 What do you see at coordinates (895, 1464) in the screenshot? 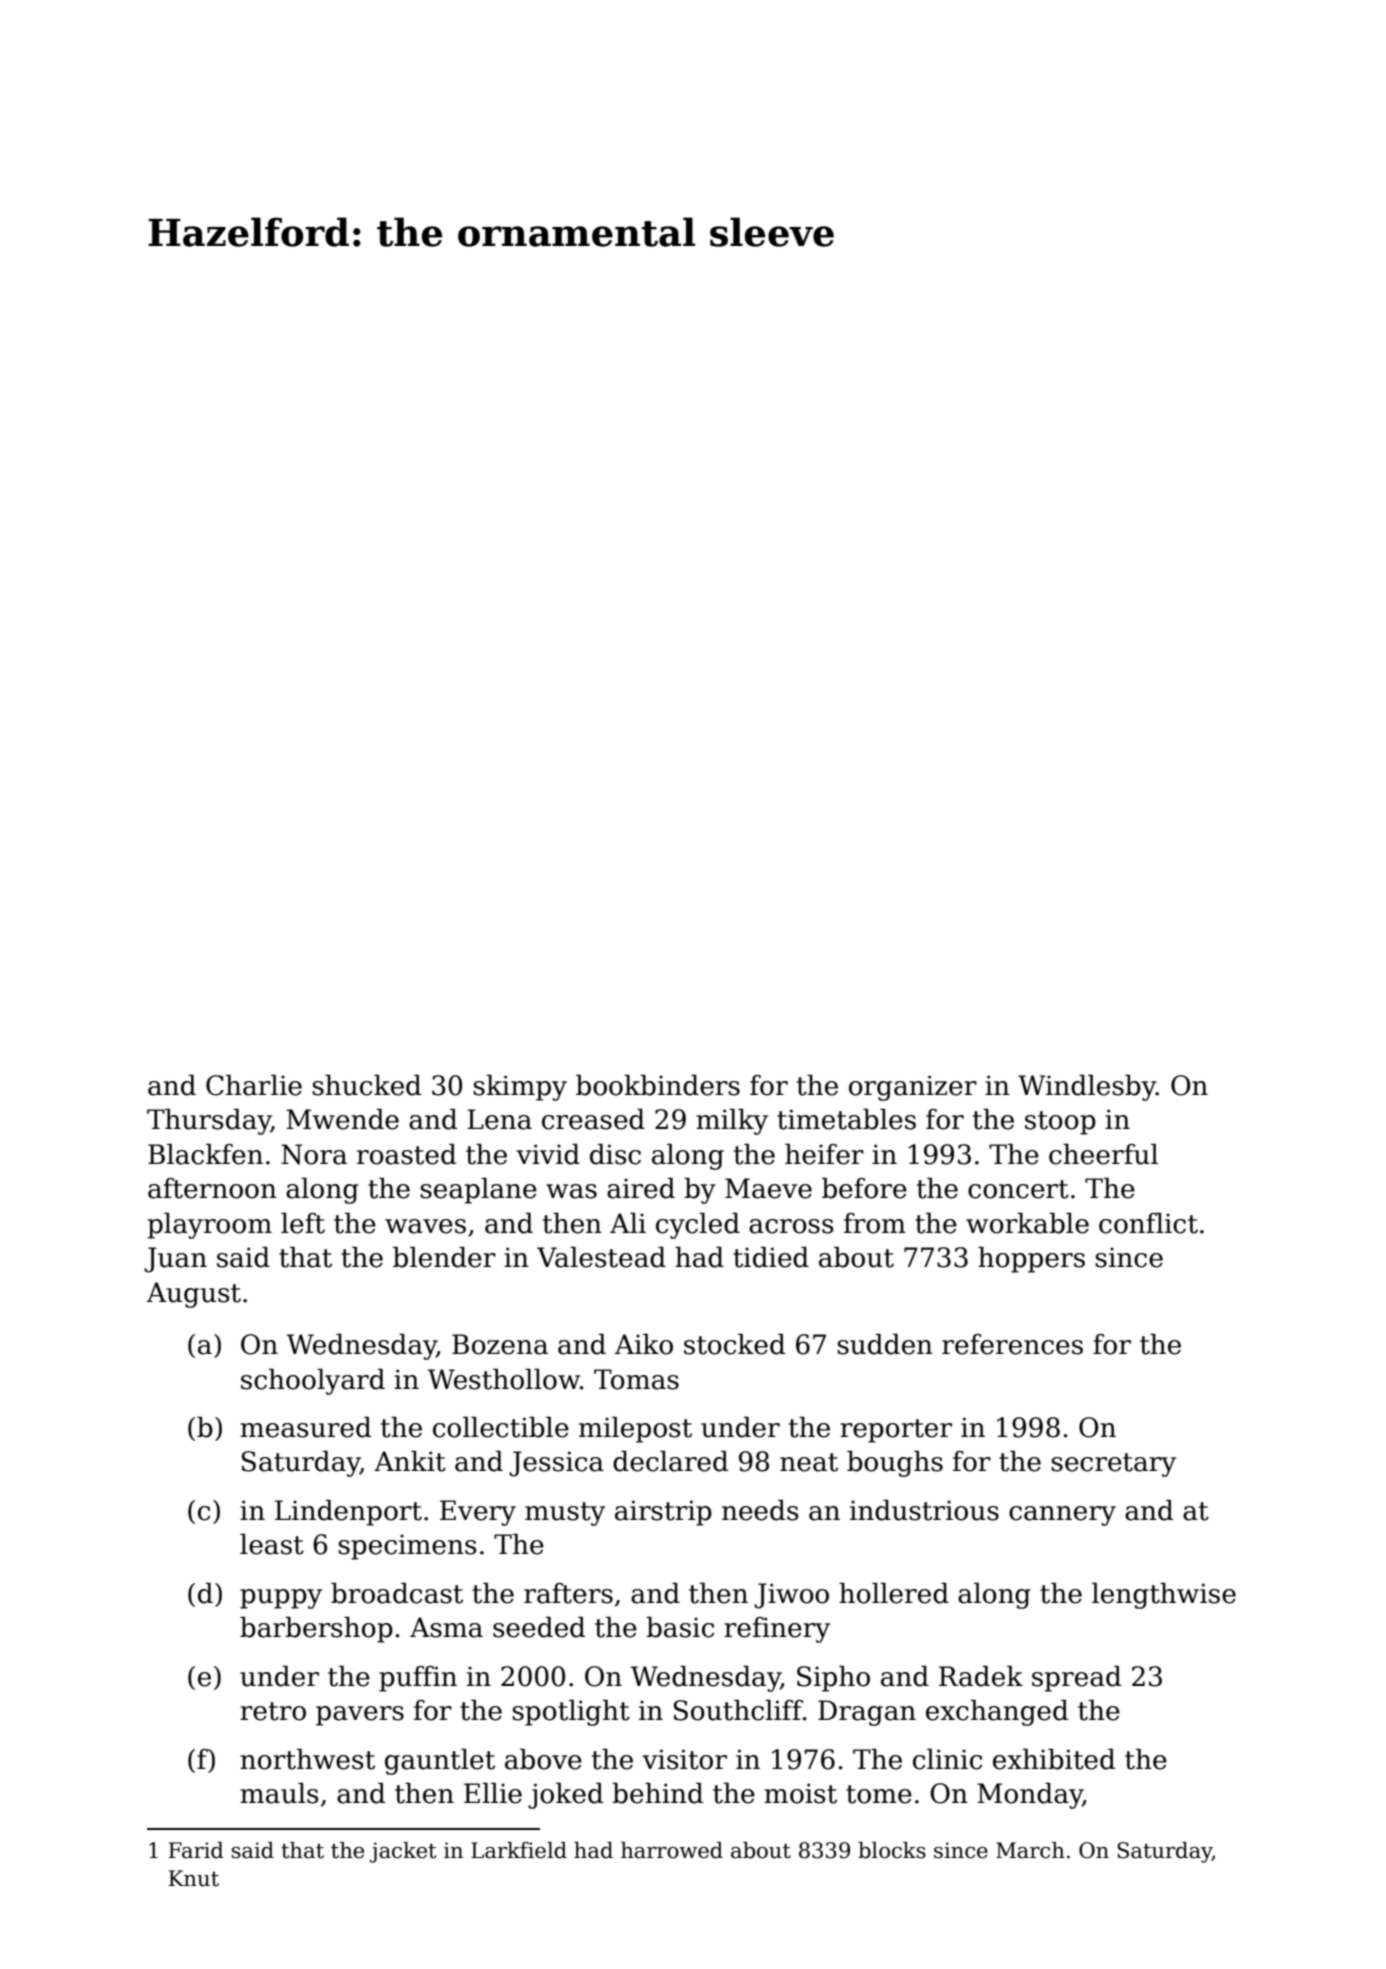
I see `boughs` at bounding box center [895, 1464].
